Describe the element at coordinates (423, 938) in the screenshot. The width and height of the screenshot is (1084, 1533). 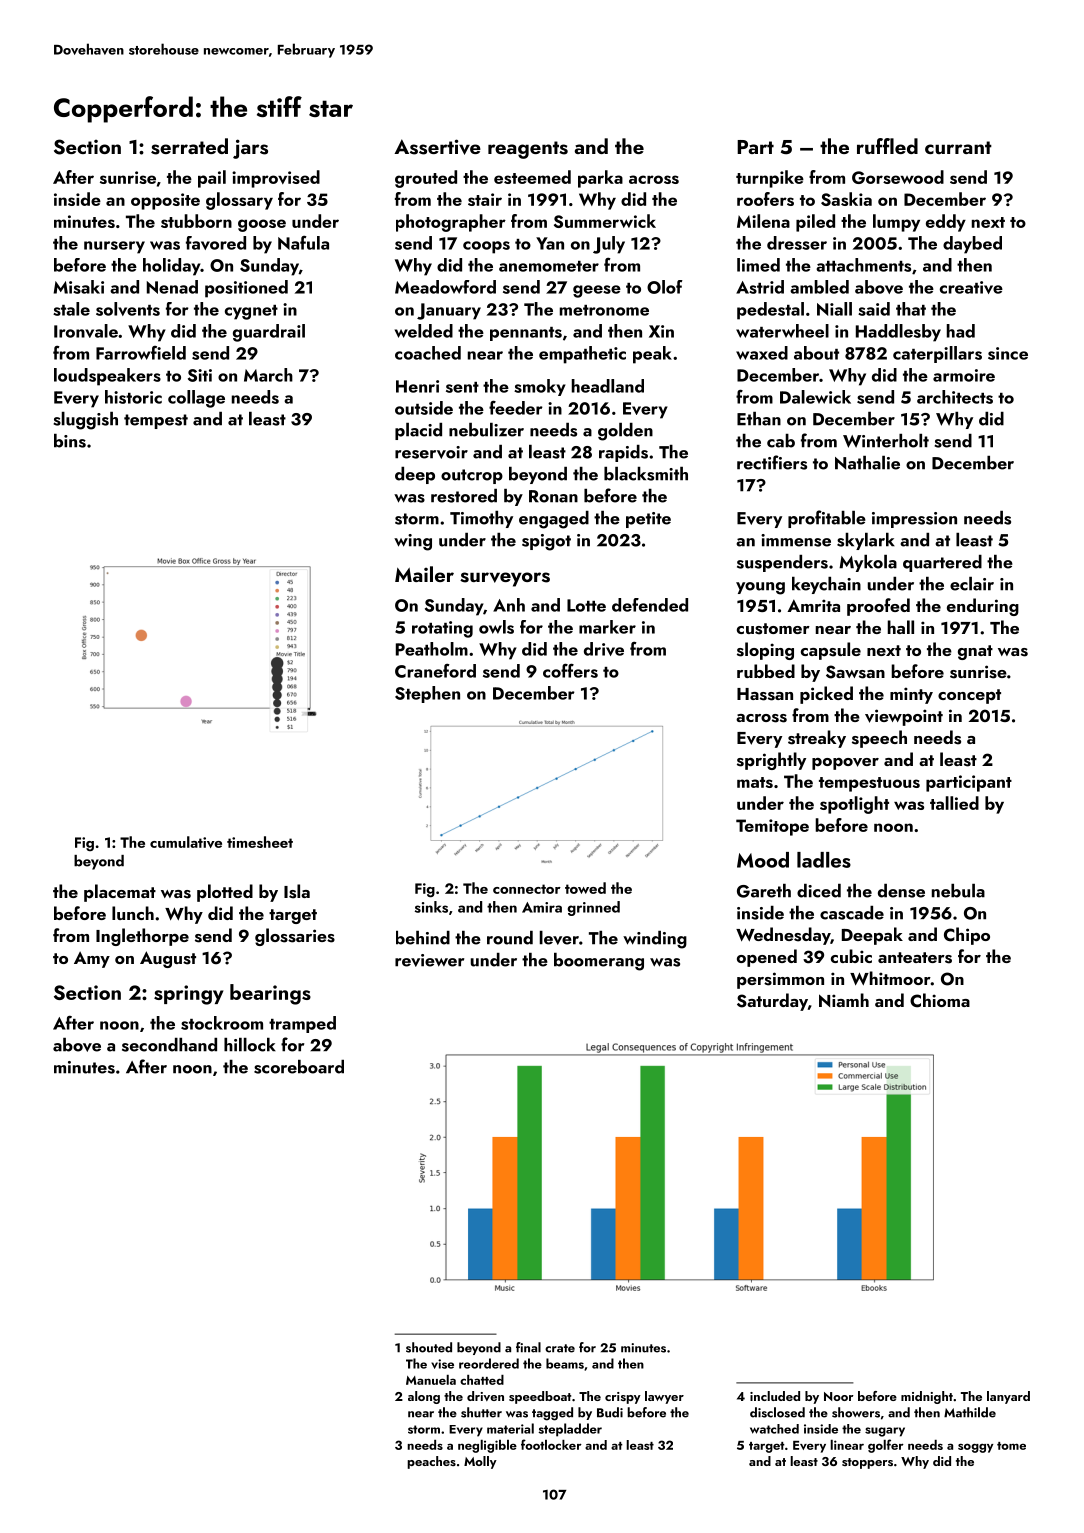
I see `behind` at that location.
